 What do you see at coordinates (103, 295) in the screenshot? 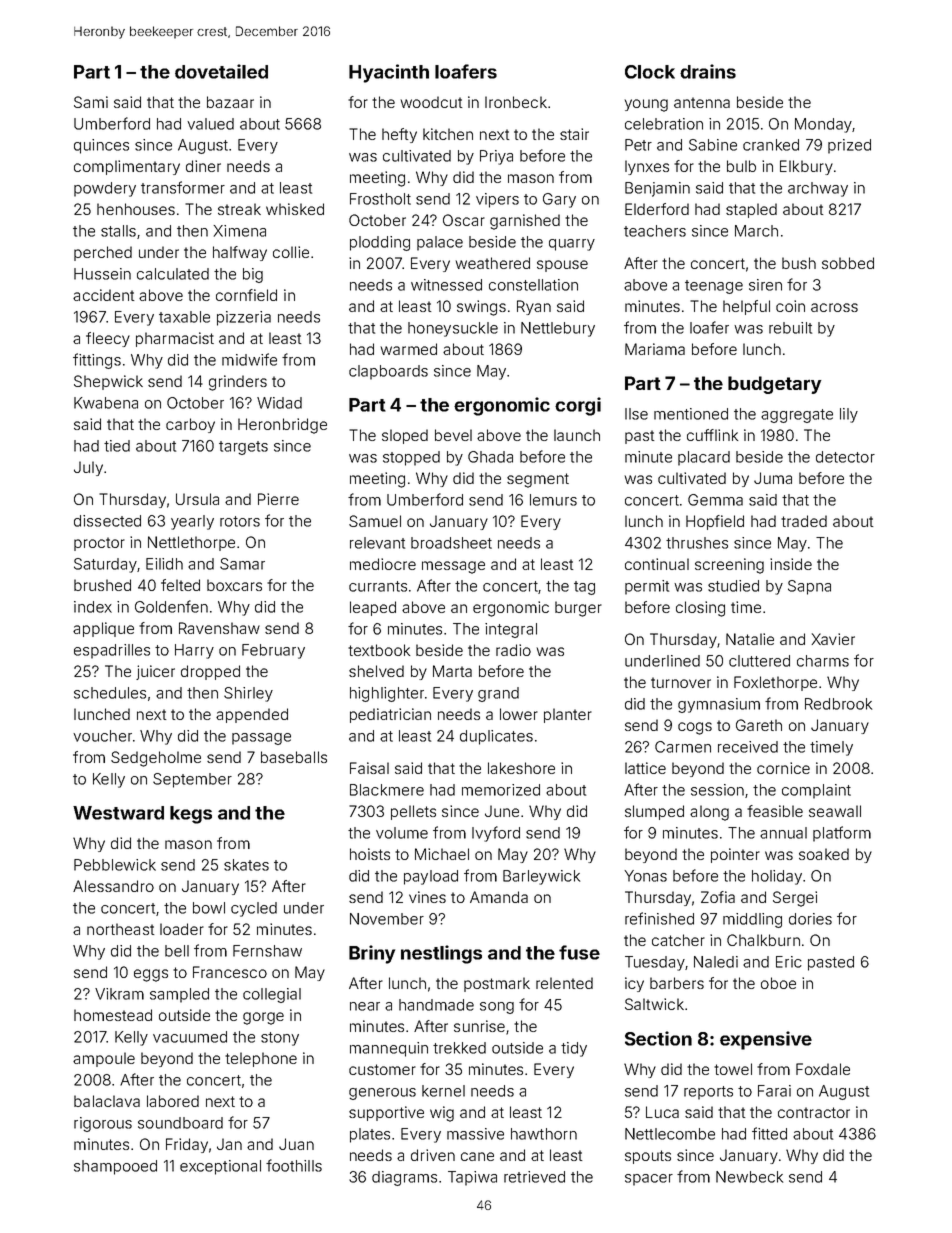
I see `accident` at bounding box center [103, 295].
